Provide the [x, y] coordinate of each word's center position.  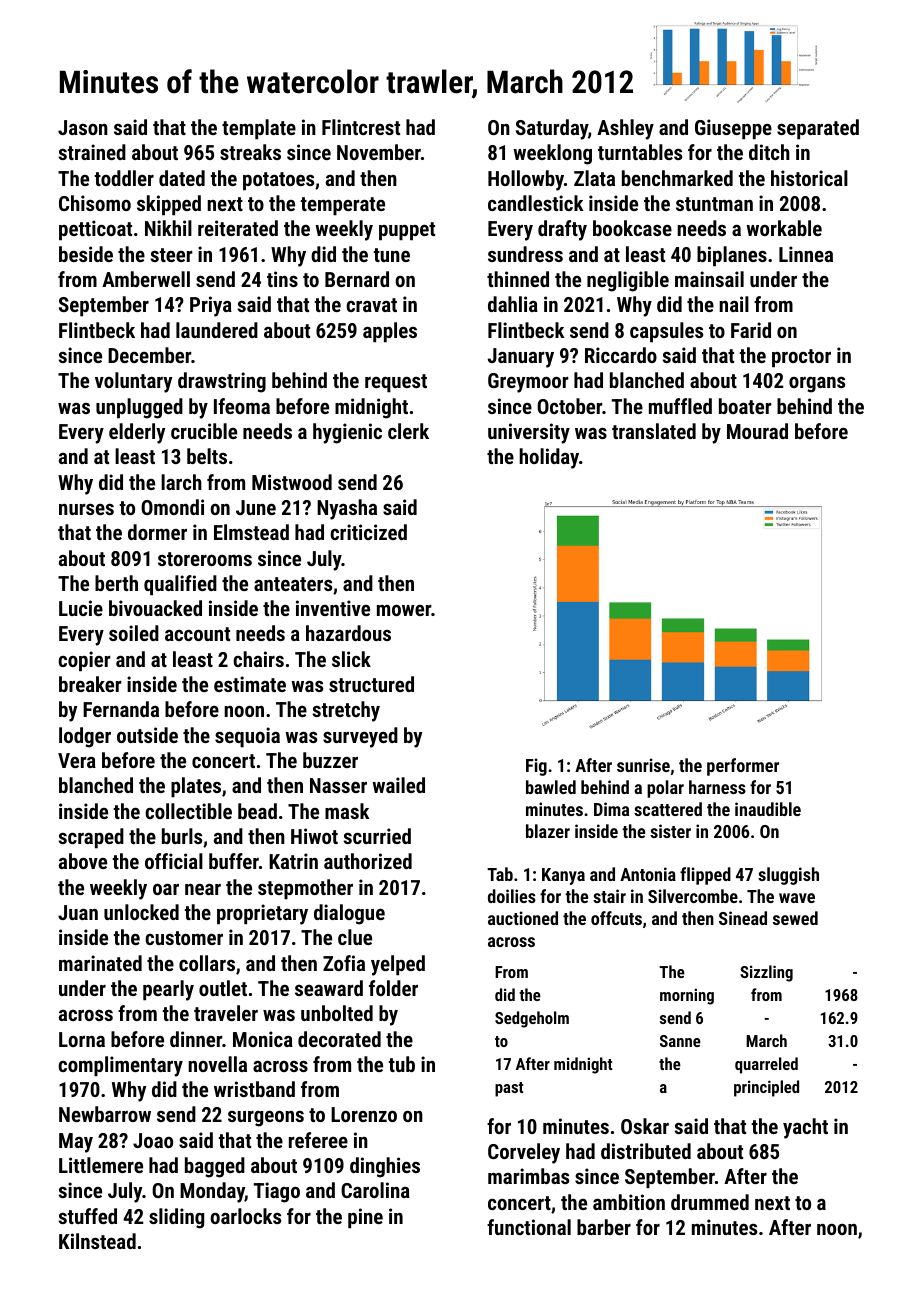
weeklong [552, 154]
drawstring [222, 382]
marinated [100, 963]
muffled [680, 406]
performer [743, 767]
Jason [83, 127]
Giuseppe [733, 129]
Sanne [680, 1041]
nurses [86, 509]
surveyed [360, 737]
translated [654, 431]
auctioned [523, 918]
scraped [91, 838]
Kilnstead [97, 1241]
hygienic [347, 433]
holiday [549, 458]
